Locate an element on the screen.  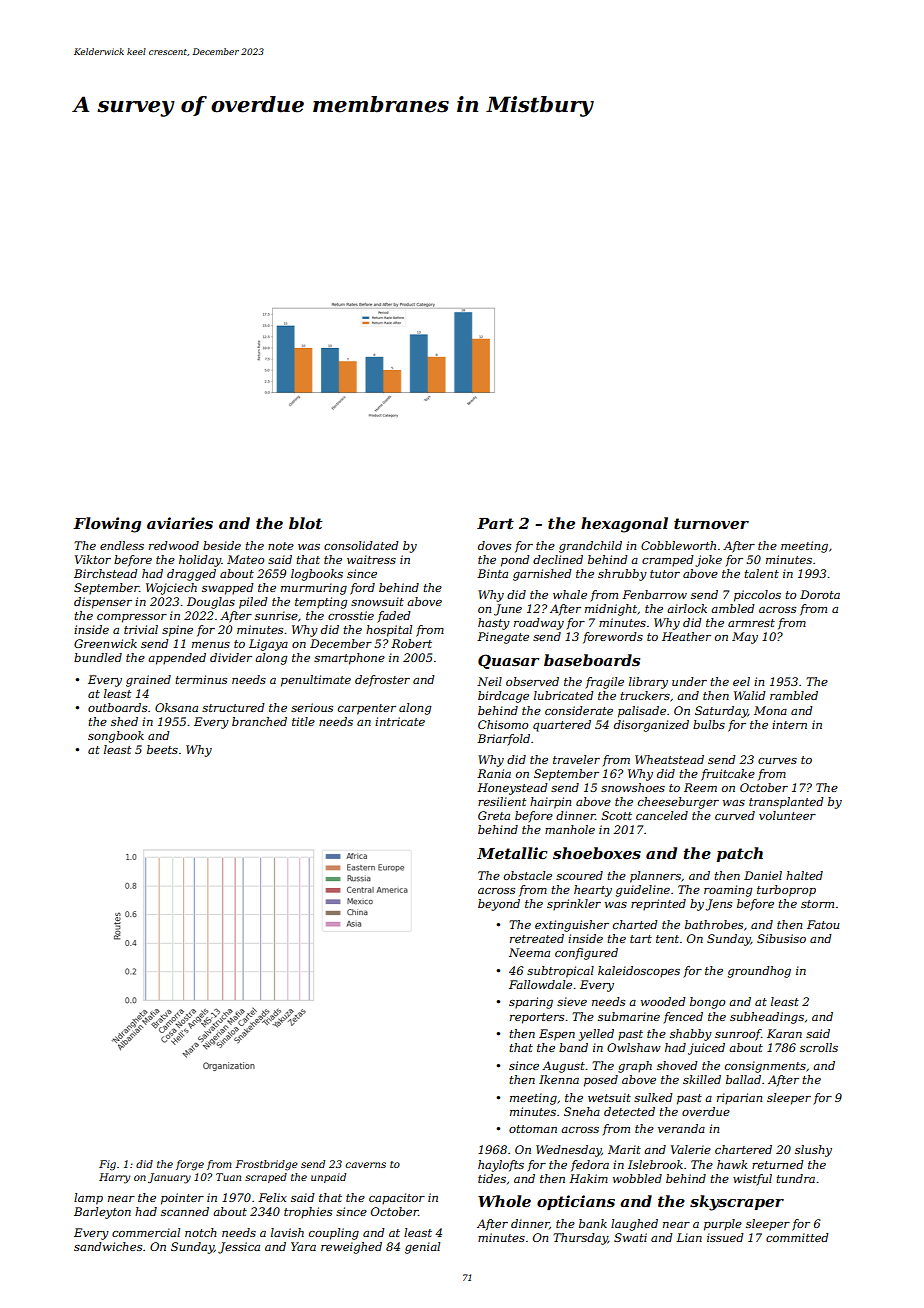
detected is located at coordinates (629, 1111).
